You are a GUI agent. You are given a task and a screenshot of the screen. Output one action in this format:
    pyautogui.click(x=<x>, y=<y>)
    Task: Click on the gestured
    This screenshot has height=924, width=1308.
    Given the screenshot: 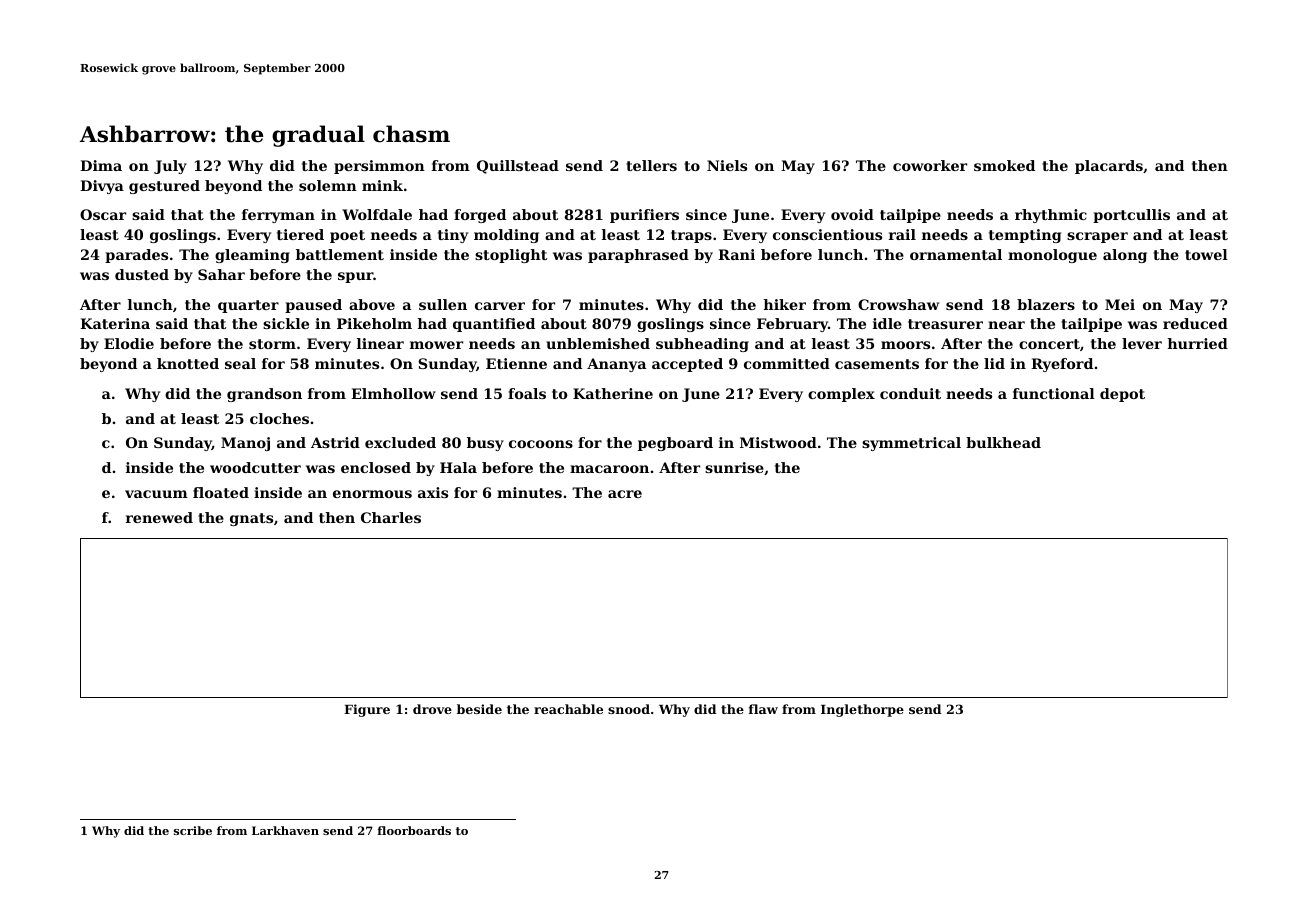 What is the action you would take?
    pyautogui.click(x=164, y=187)
